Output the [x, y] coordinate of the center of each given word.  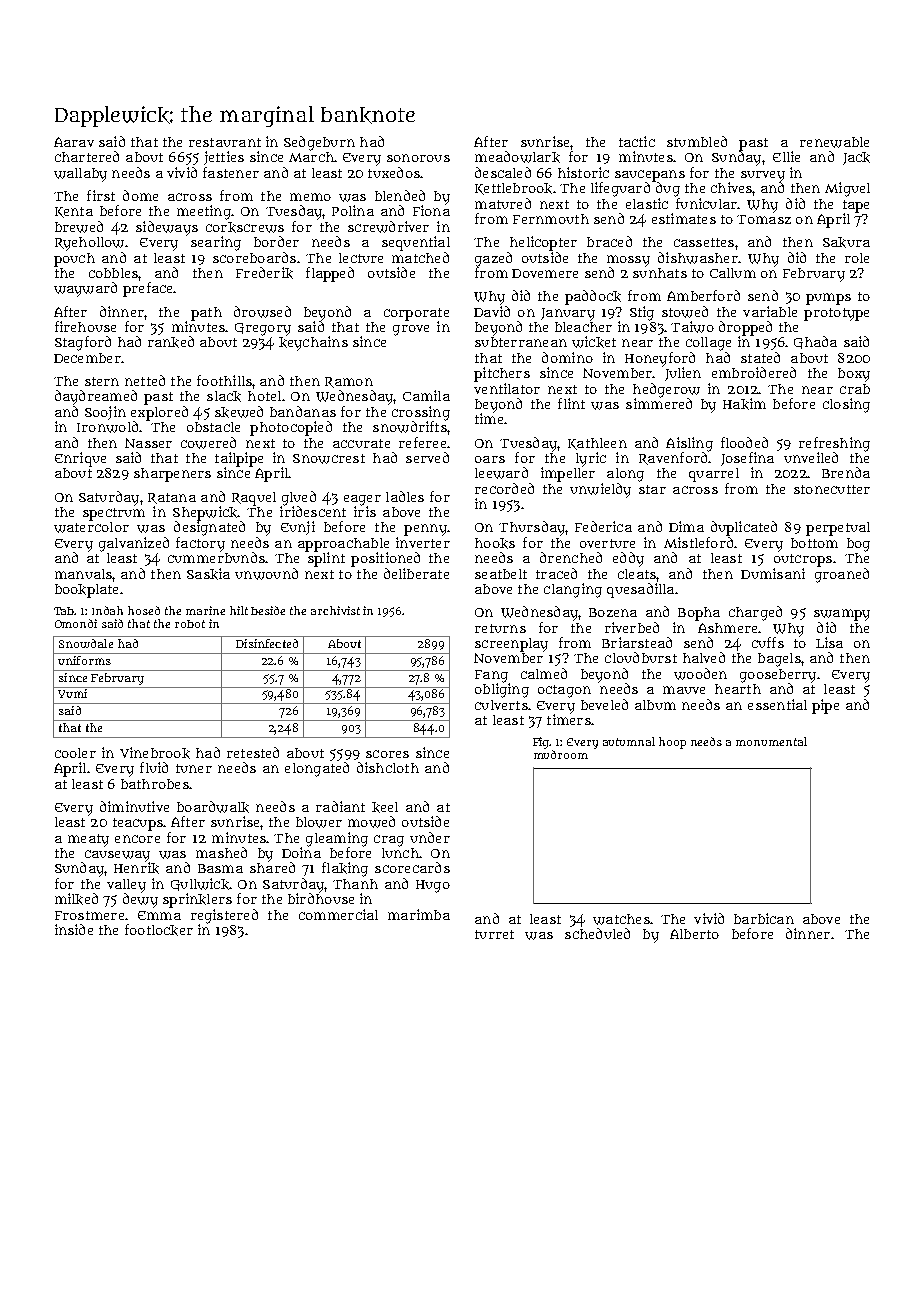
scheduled [597, 933]
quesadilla [640, 590]
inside [74, 929]
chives [731, 187]
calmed [544, 673]
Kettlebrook [513, 189]
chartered [87, 156]
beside [268, 610]
